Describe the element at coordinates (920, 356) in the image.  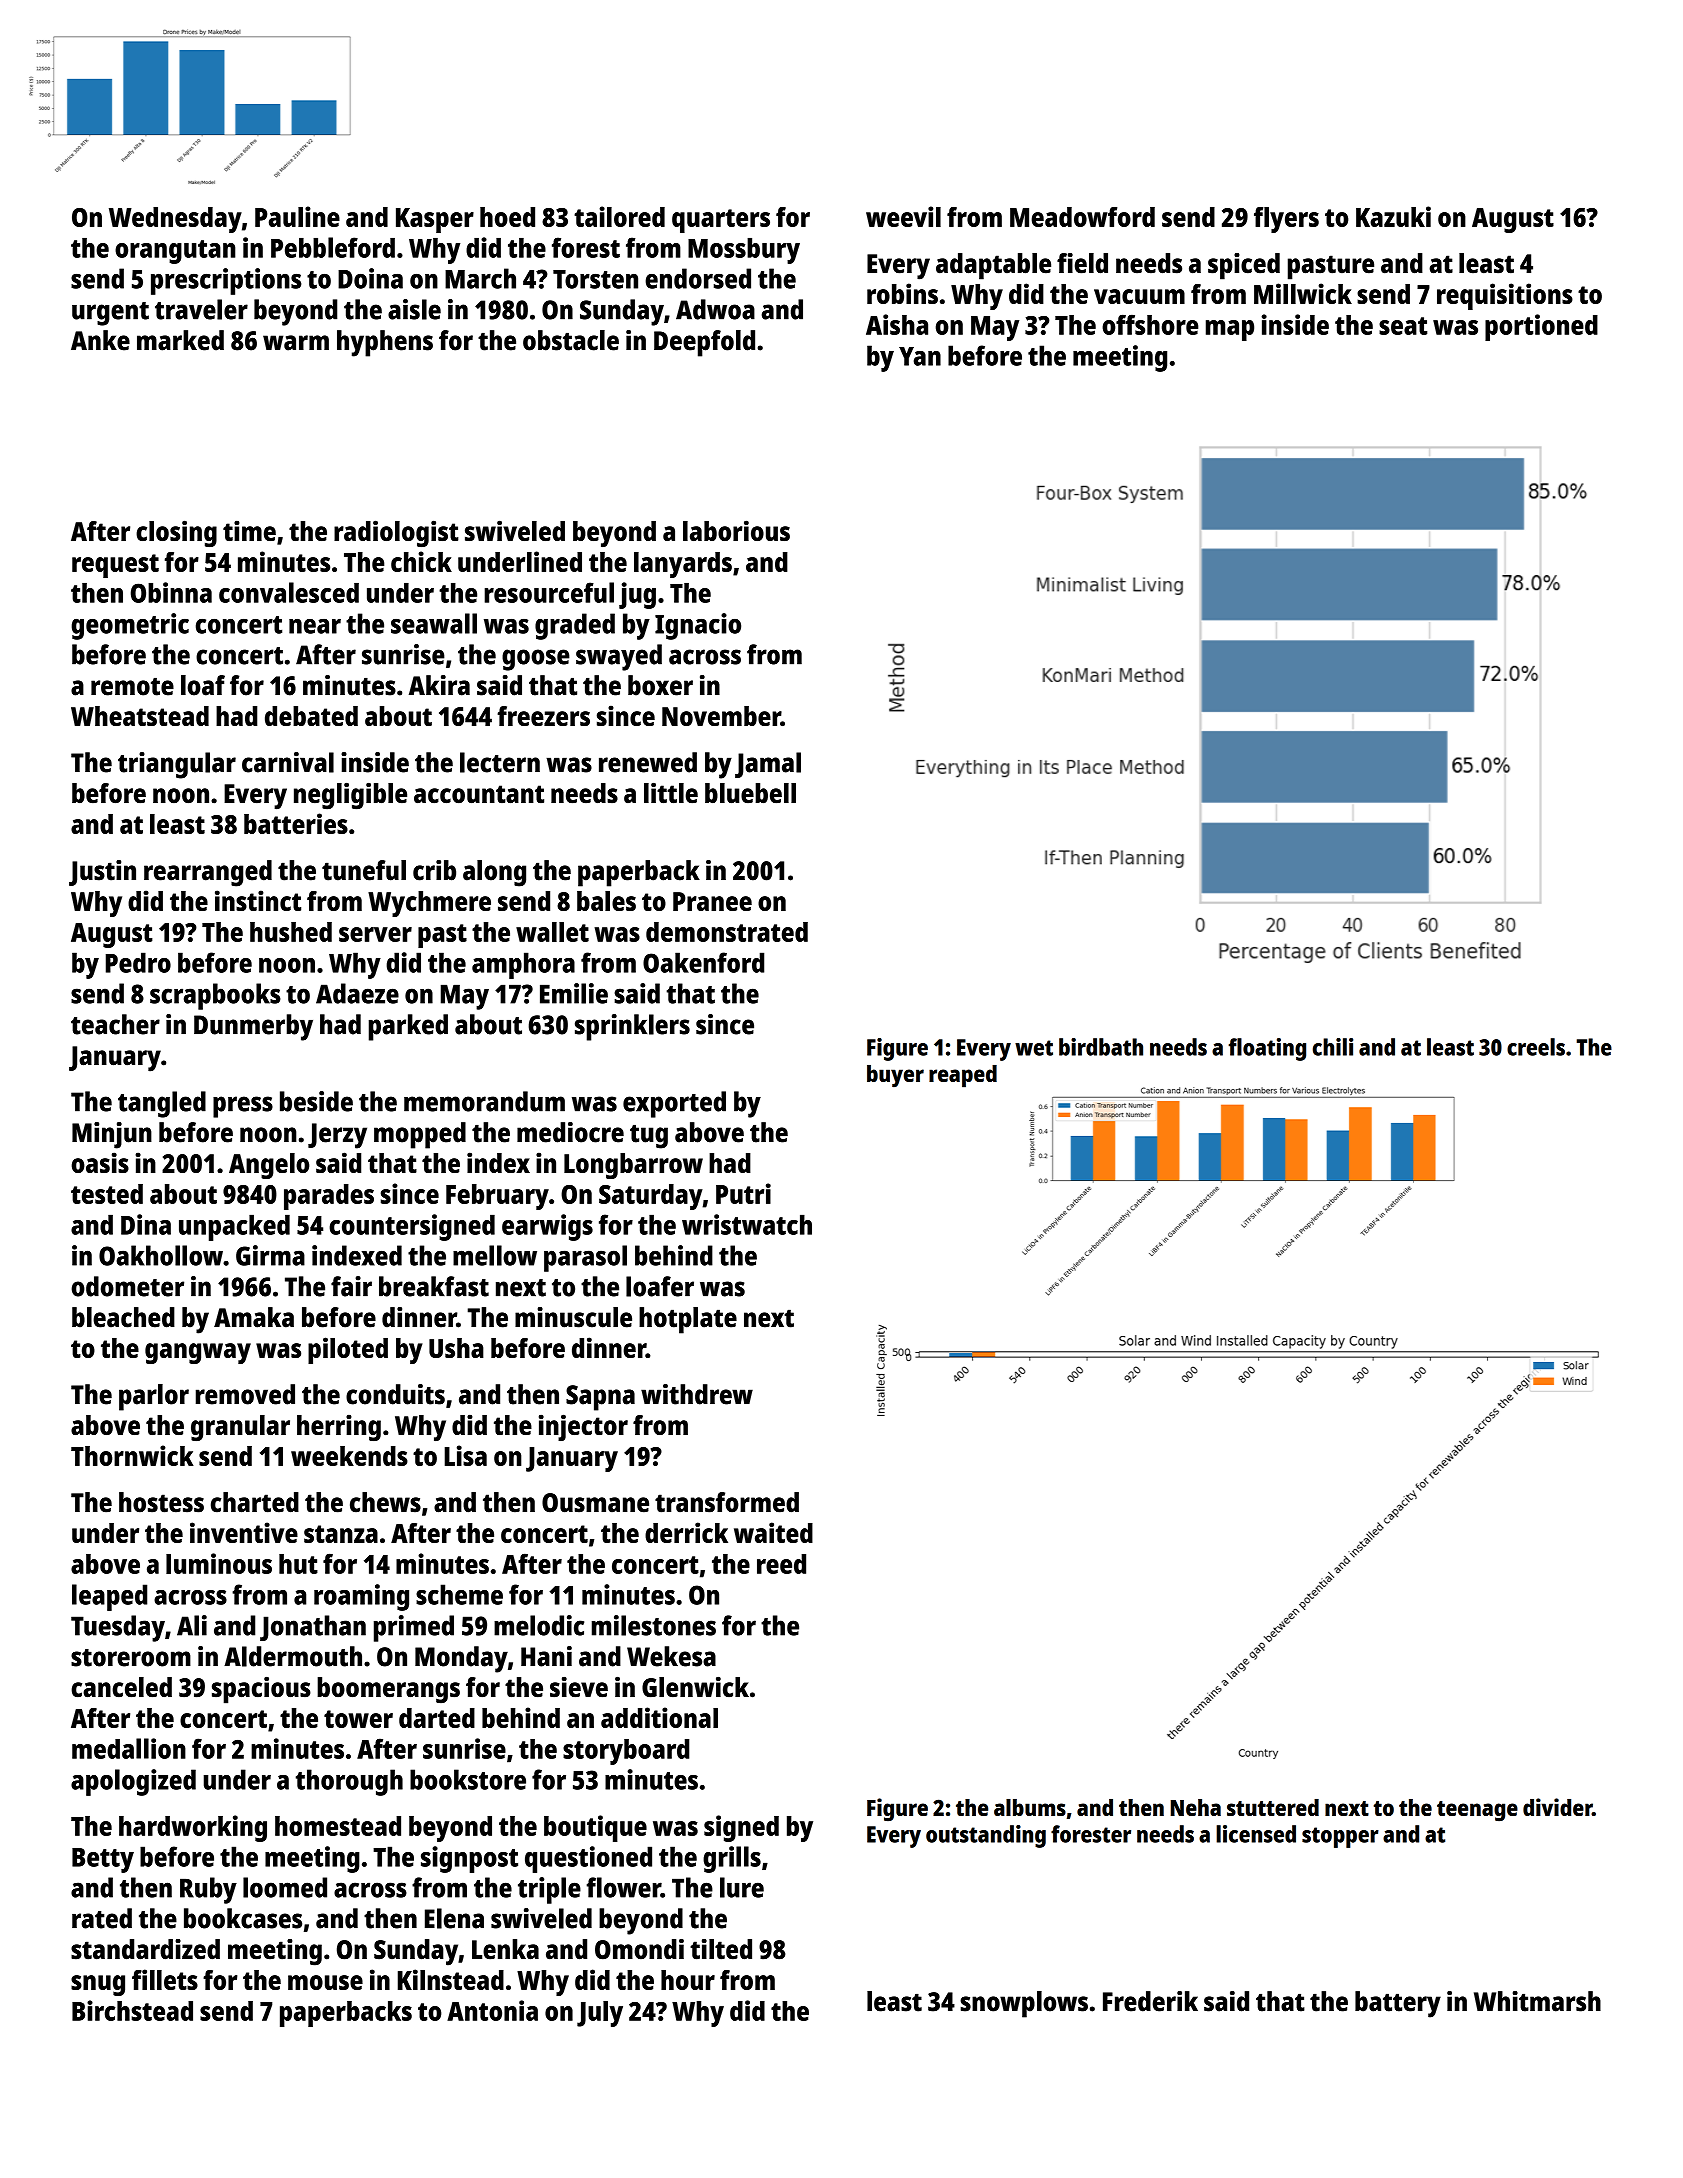
I see `Yan` at that location.
